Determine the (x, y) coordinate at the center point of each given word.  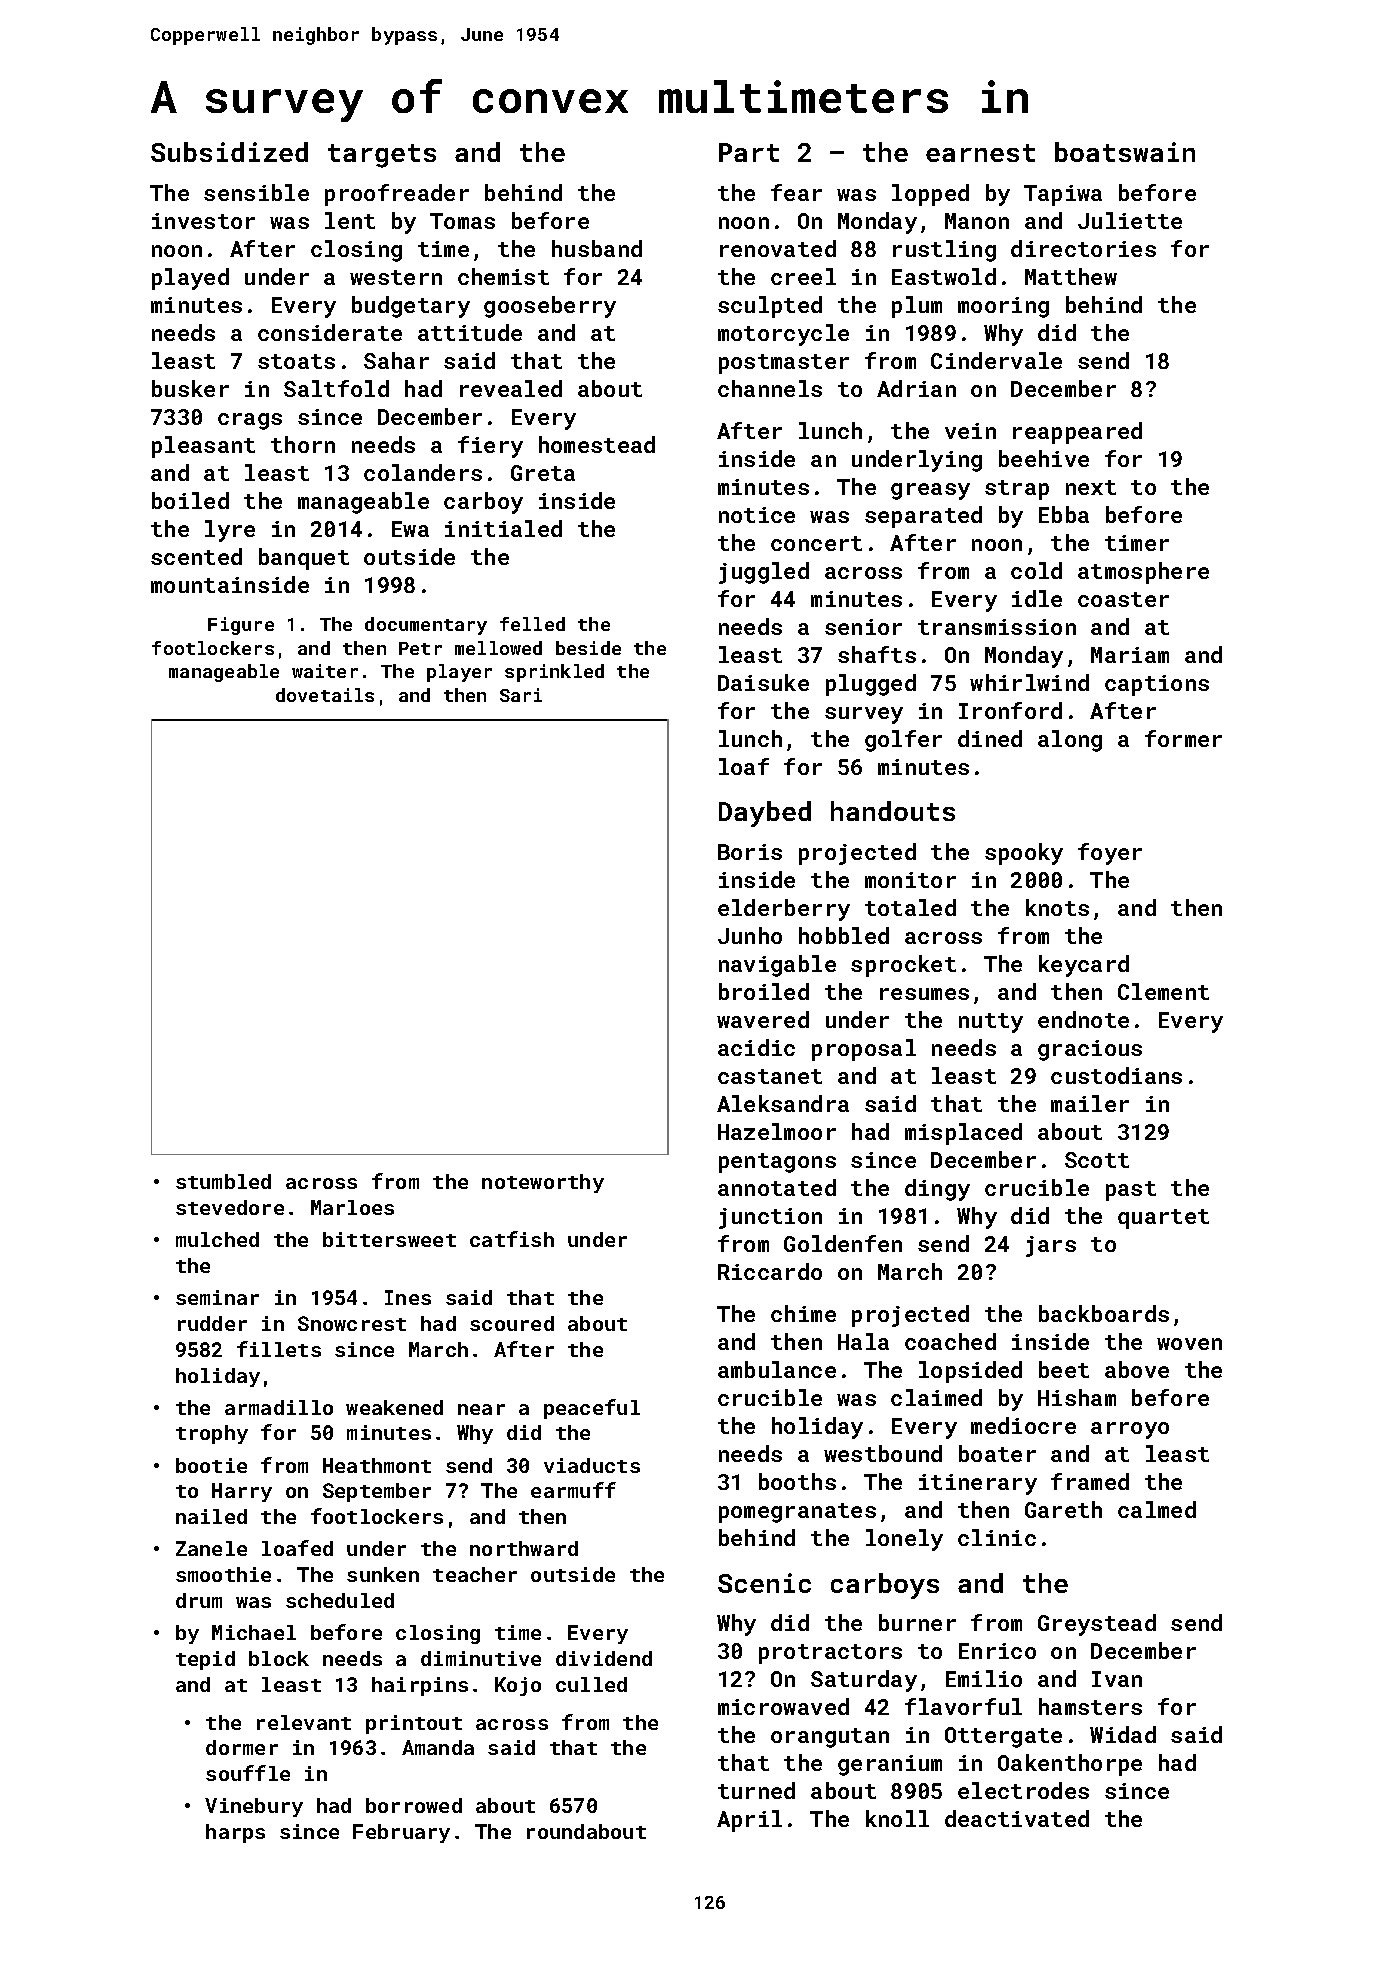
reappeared (1077, 433)
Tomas (462, 221)
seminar (217, 1297)
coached (950, 1341)
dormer (242, 1747)
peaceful (592, 1409)
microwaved (783, 1706)
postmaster (784, 364)
